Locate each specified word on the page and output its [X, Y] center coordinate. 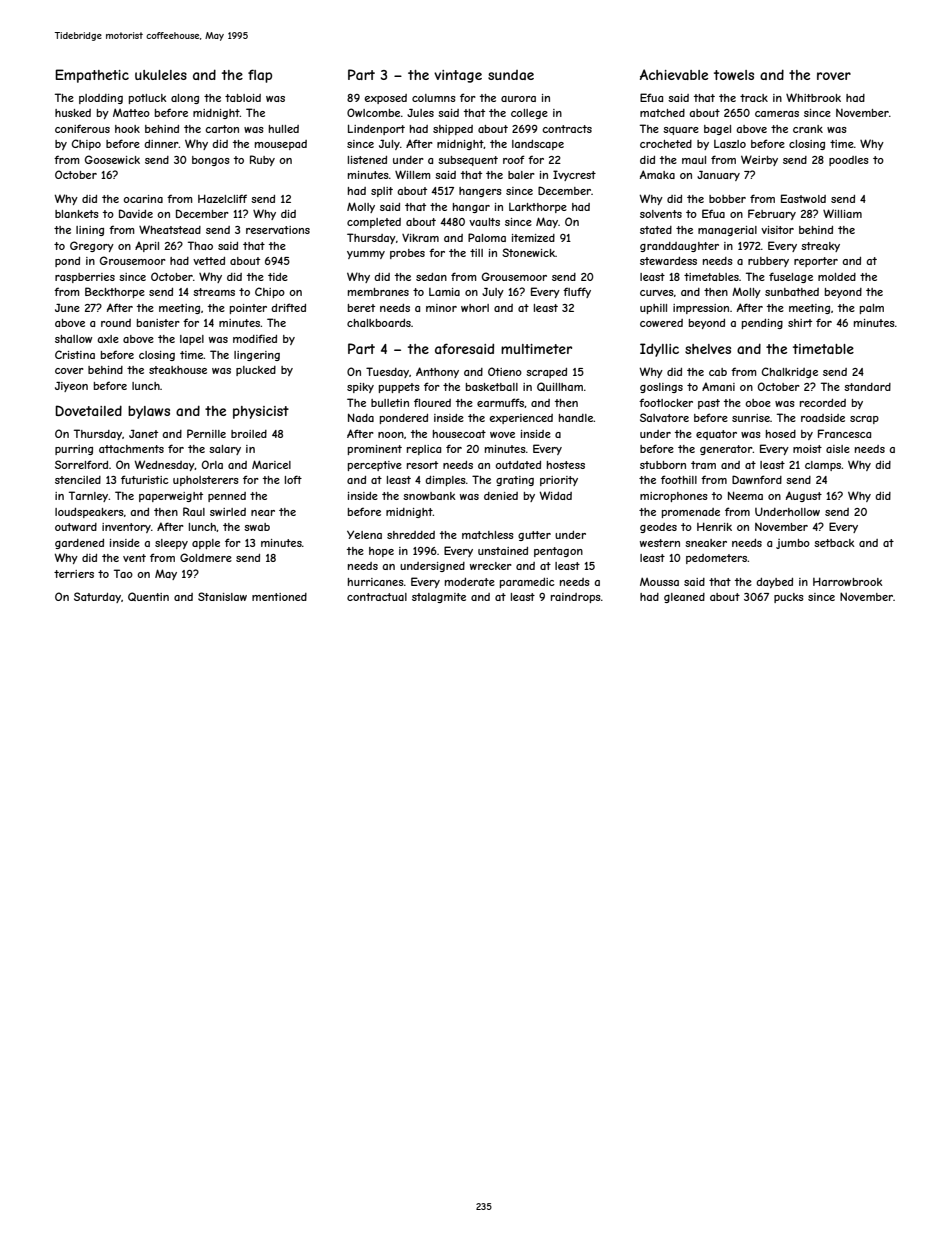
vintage [458, 76]
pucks [789, 598]
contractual [377, 597]
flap [260, 76]
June [67, 308]
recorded [823, 403]
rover [834, 76]
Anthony [437, 372]
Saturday [97, 597]
